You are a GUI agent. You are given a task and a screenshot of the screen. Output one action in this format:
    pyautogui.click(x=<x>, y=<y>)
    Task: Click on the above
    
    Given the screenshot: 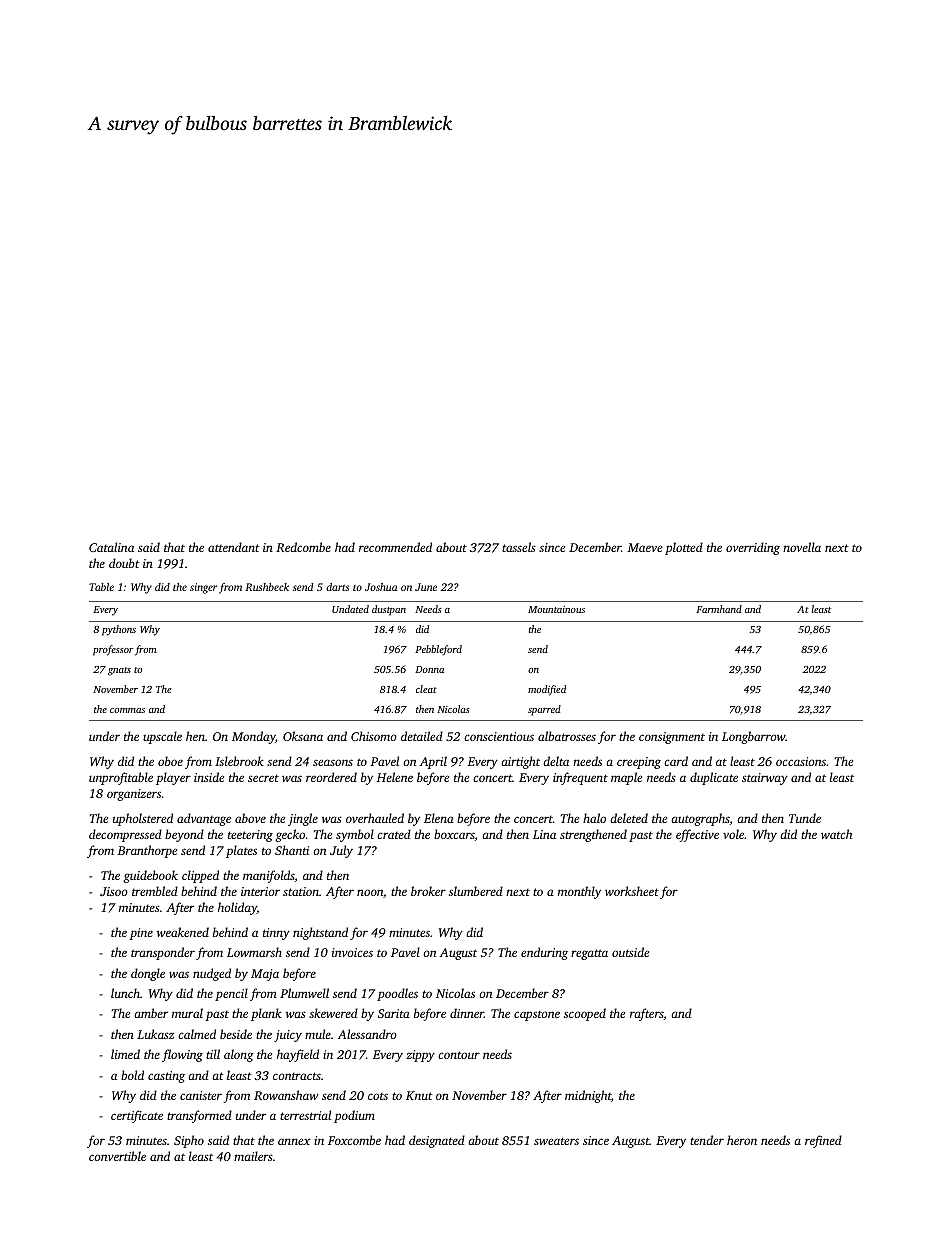 What is the action you would take?
    pyautogui.click(x=250, y=818)
